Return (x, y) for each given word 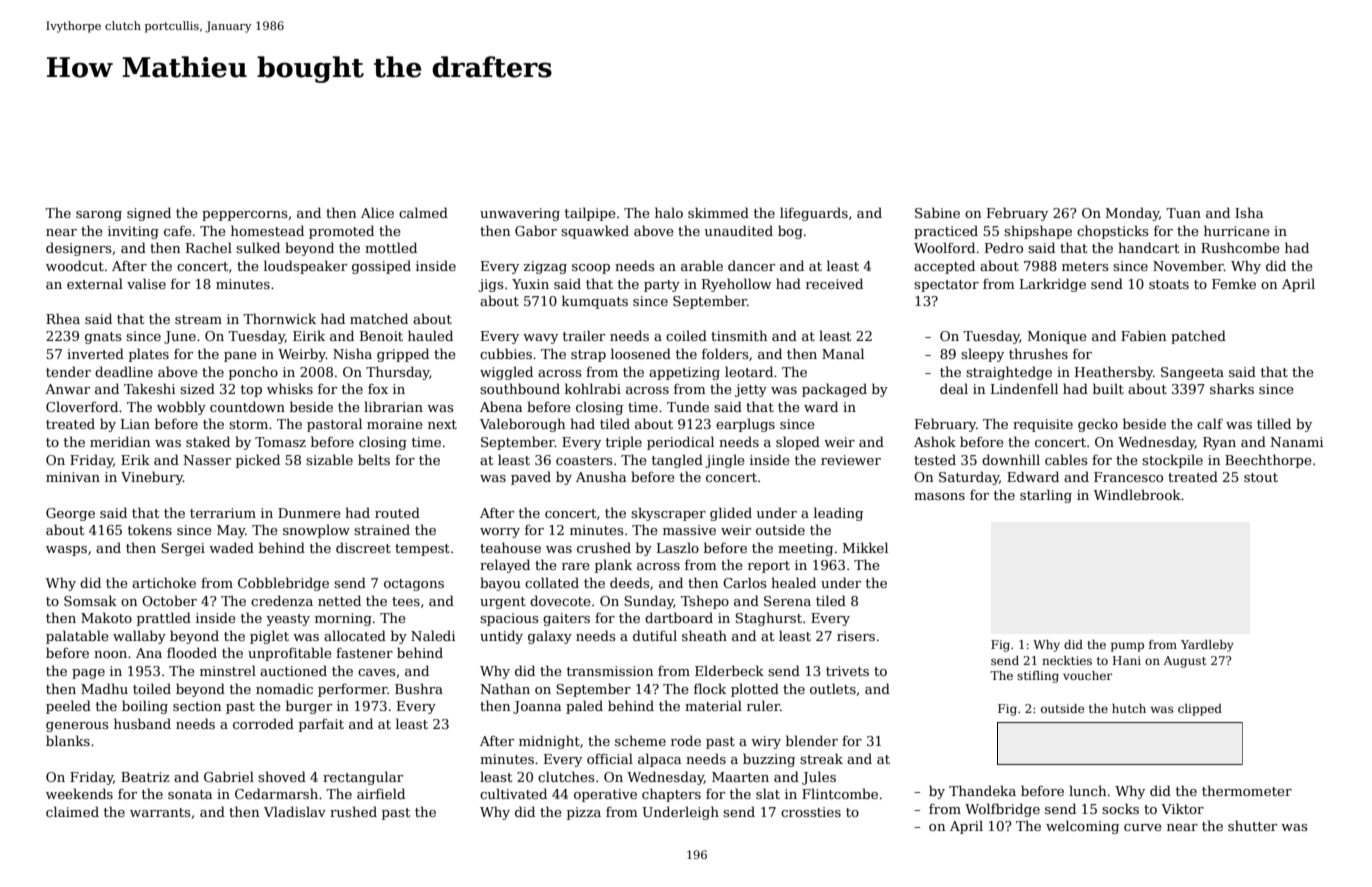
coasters (584, 460)
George (70, 514)
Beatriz (145, 777)
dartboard (679, 617)
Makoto (106, 617)
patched (1198, 337)
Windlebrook (1137, 494)
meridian (120, 441)
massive (689, 530)
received (834, 283)
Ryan (1219, 443)
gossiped (381, 267)
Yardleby (1207, 646)
